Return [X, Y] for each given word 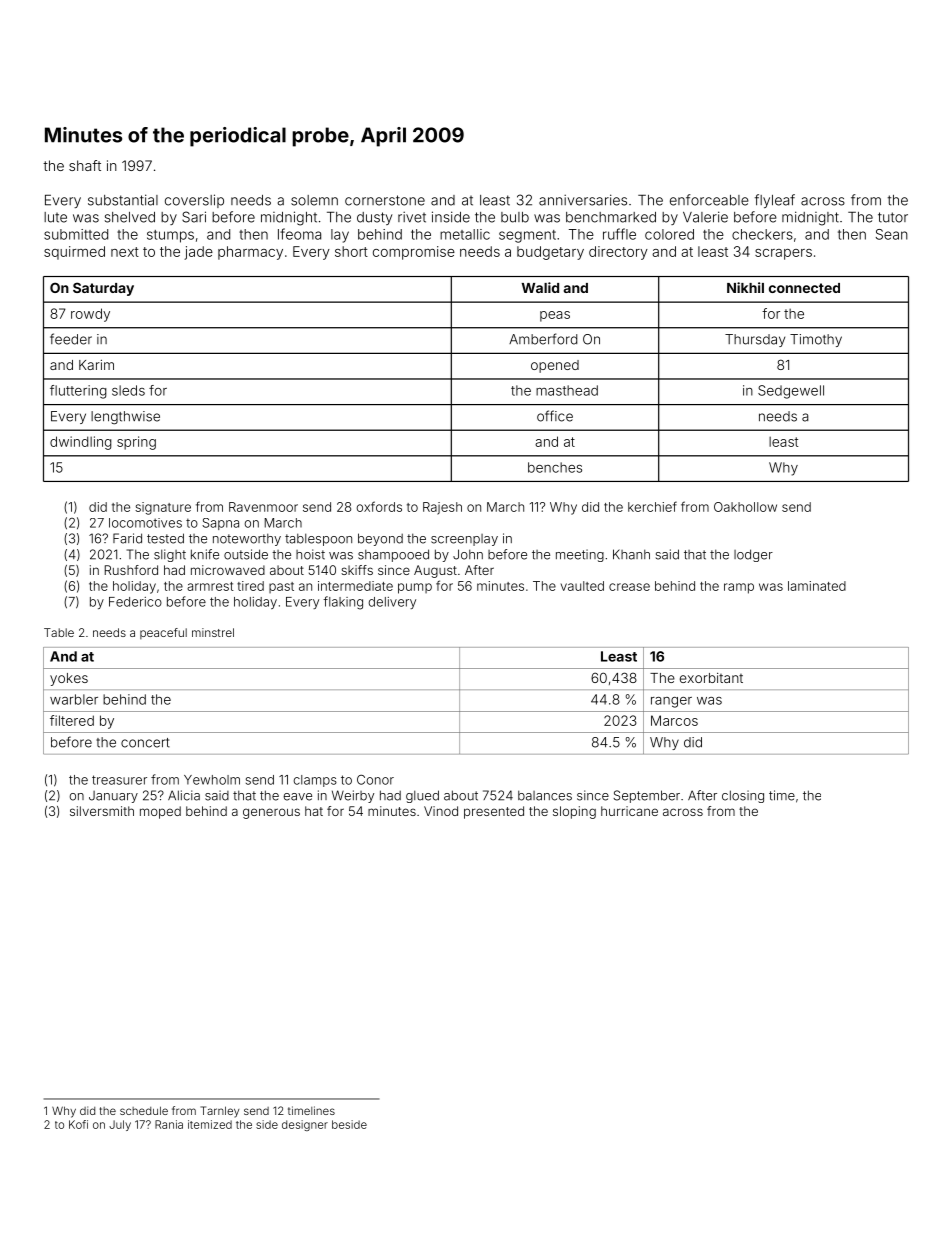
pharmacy [250, 253]
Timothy [816, 340]
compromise [414, 253]
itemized [210, 1124]
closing [743, 796]
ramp [739, 588]
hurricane [629, 811]
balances [545, 795]
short [351, 251]
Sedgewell [791, 392]
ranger [671, 702]
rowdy [90, 315]
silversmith [102, 811]
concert [145, 743]
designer [305, 1125]
